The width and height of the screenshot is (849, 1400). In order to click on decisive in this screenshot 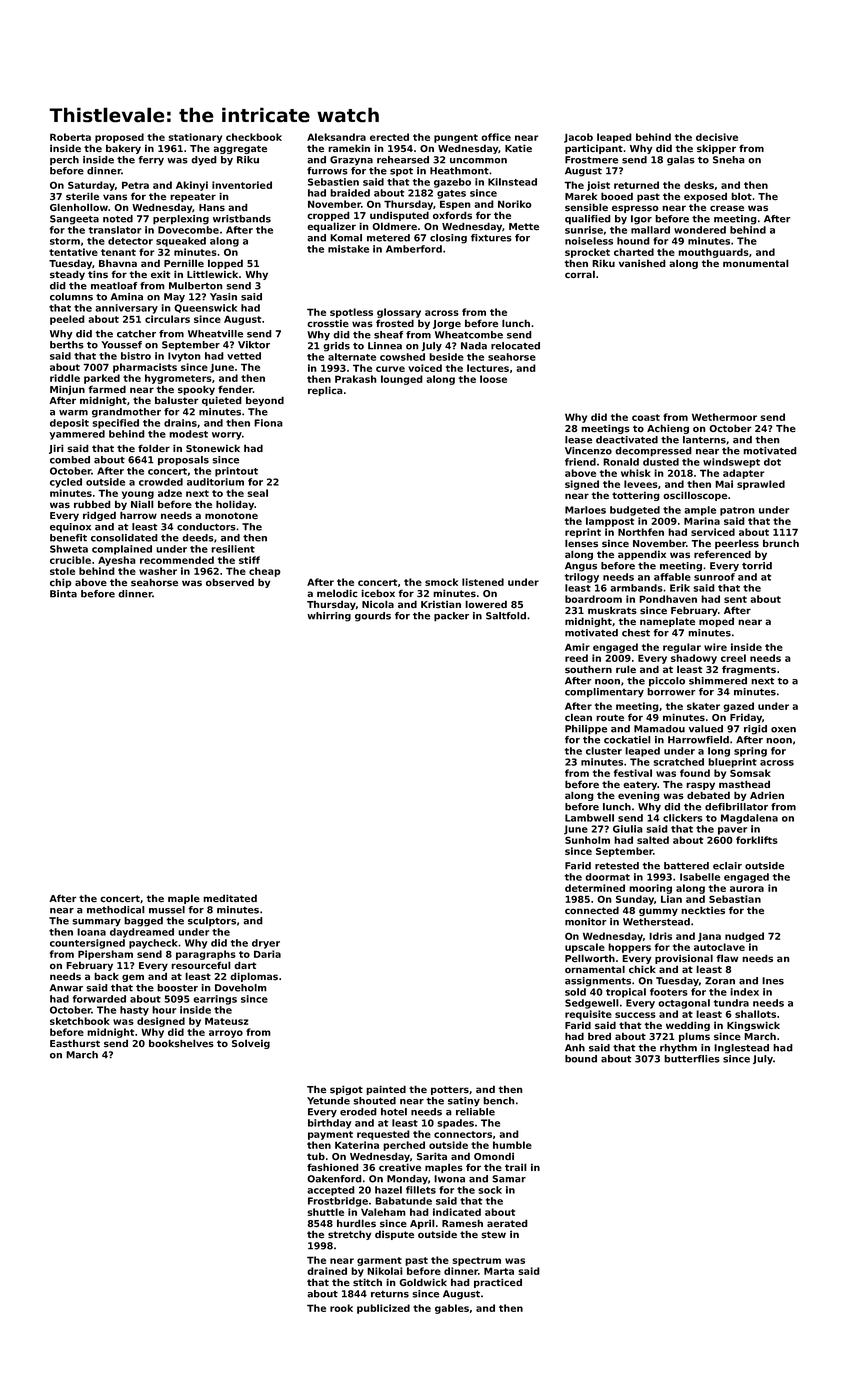, I will do `click(717, 137)`.
